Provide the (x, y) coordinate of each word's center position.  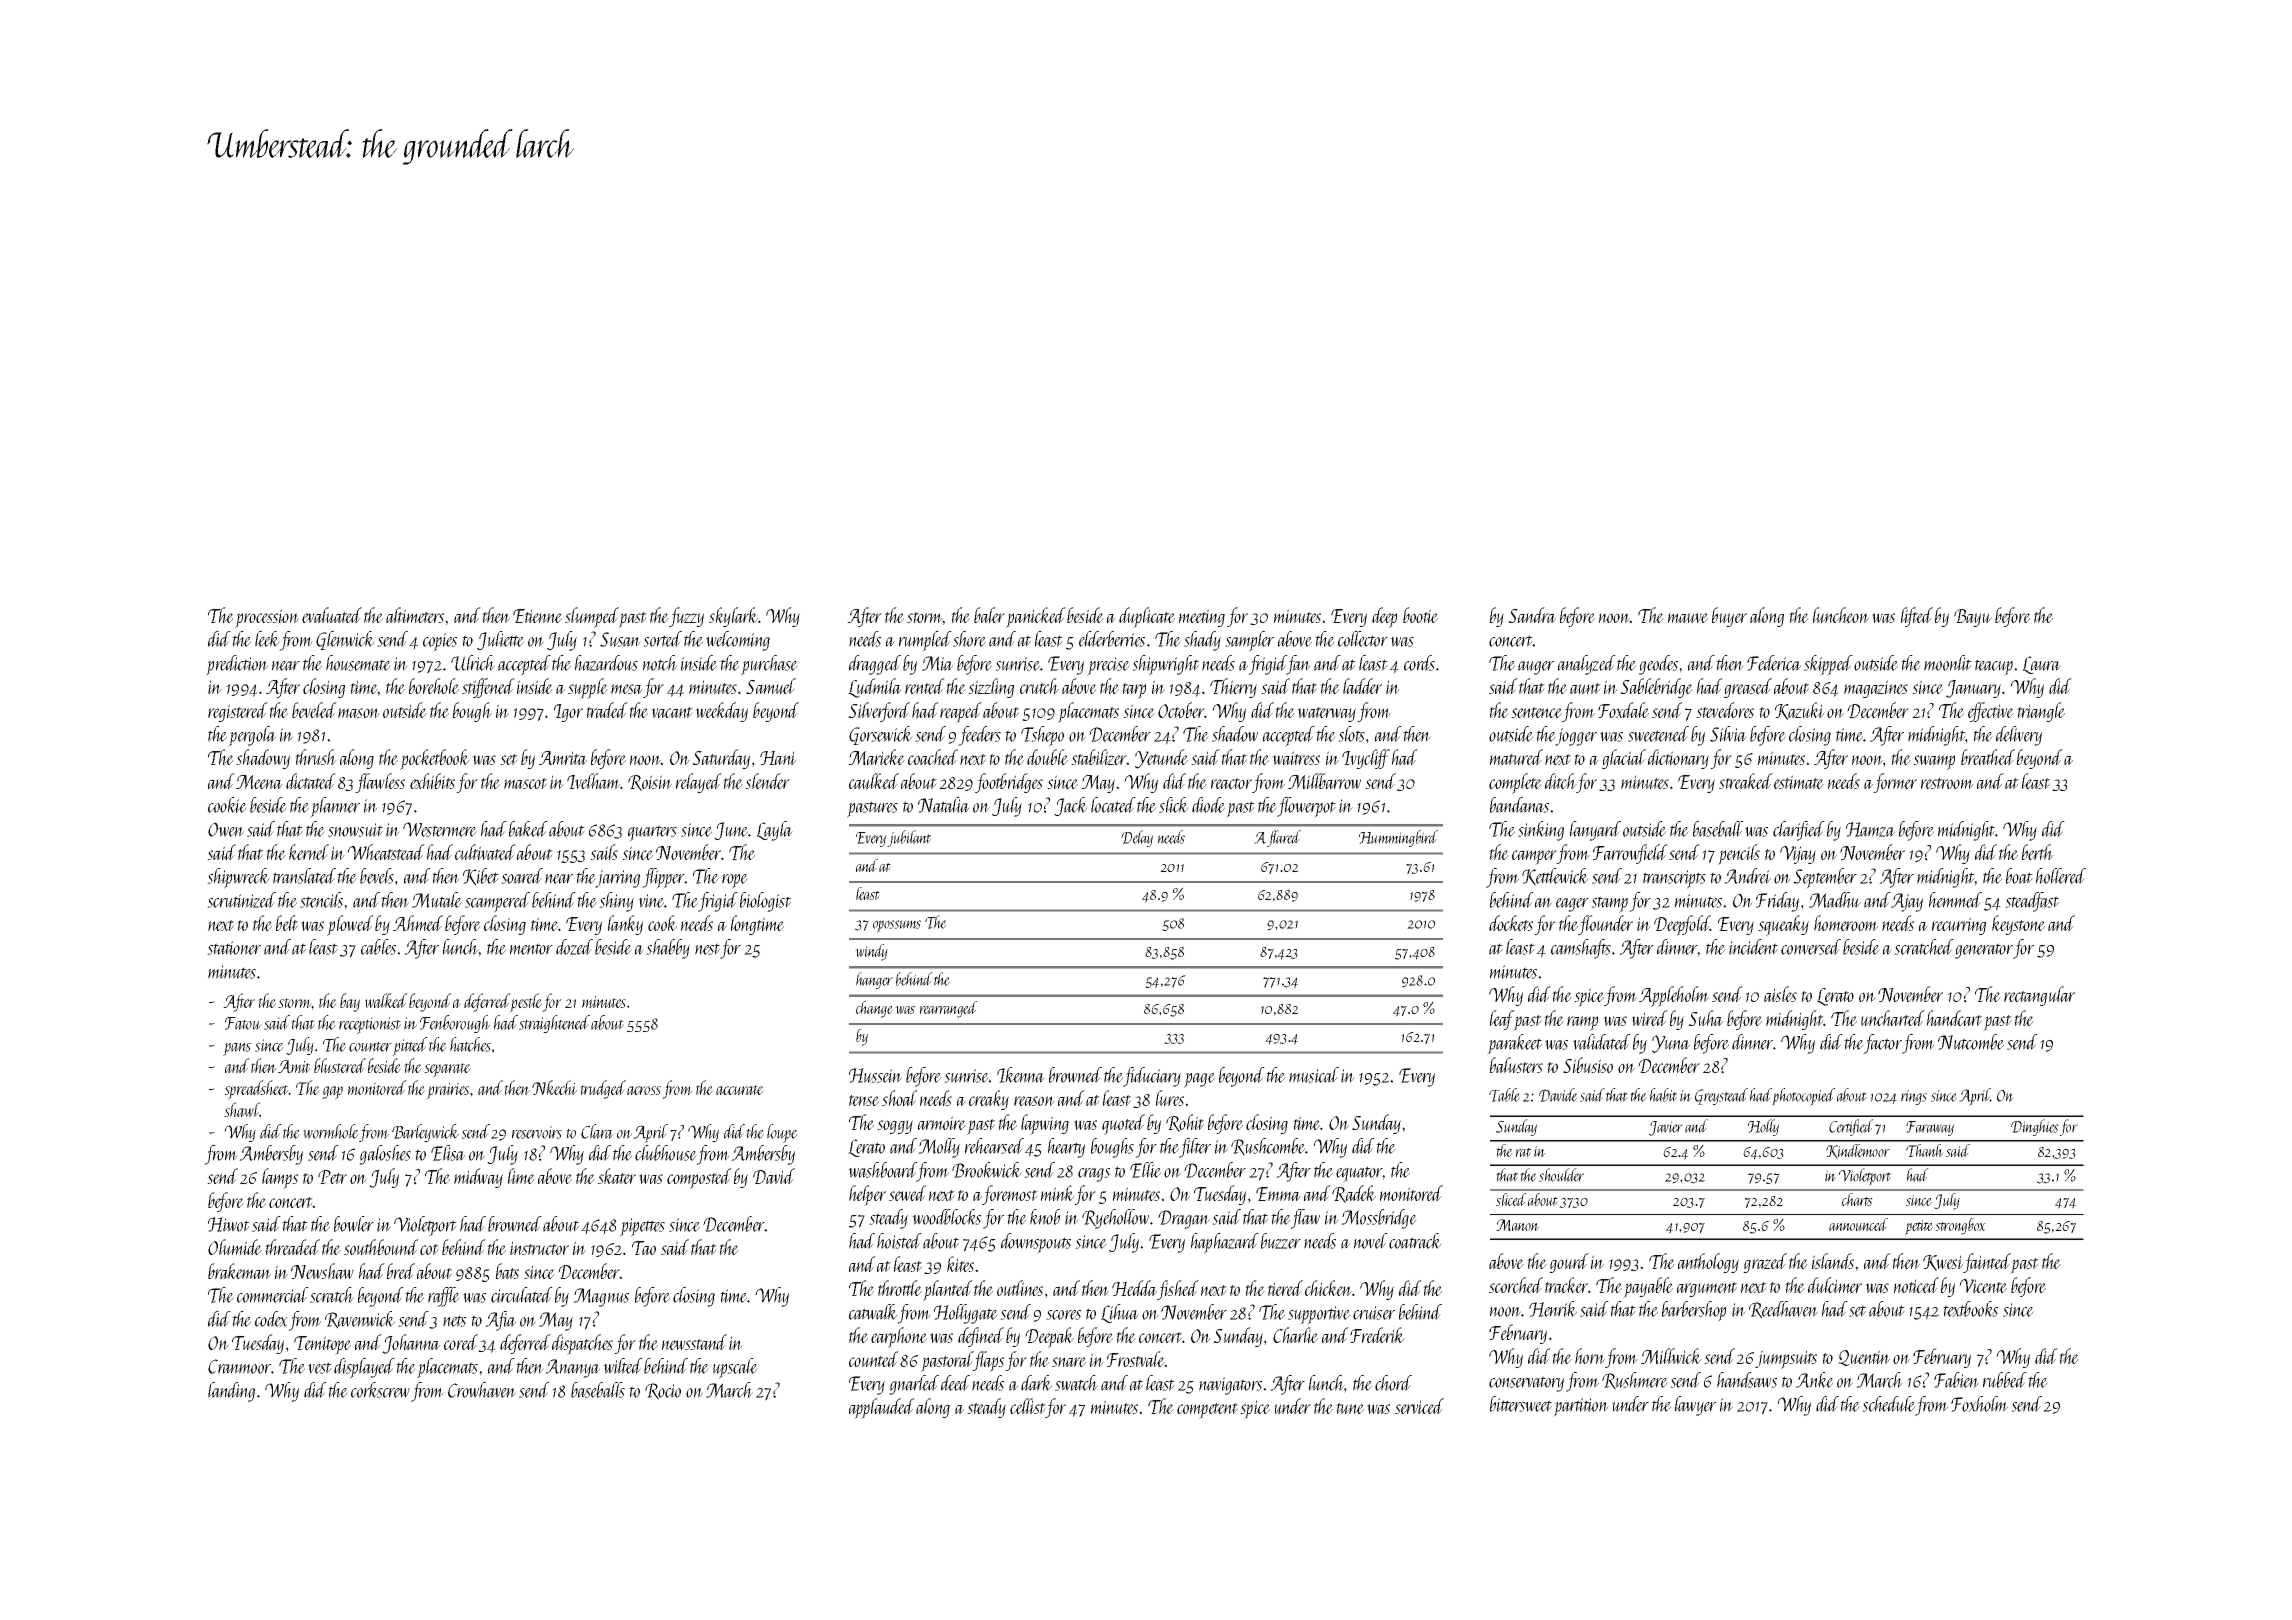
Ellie (1145, 1170)
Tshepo (1042, 736)
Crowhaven (482, 1390)
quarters (652, 833)
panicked (1036, 617)
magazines (1876, 689)
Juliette (500, 640)
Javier (1666, 1128)
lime (521, 1176)
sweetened (1658, 734)
